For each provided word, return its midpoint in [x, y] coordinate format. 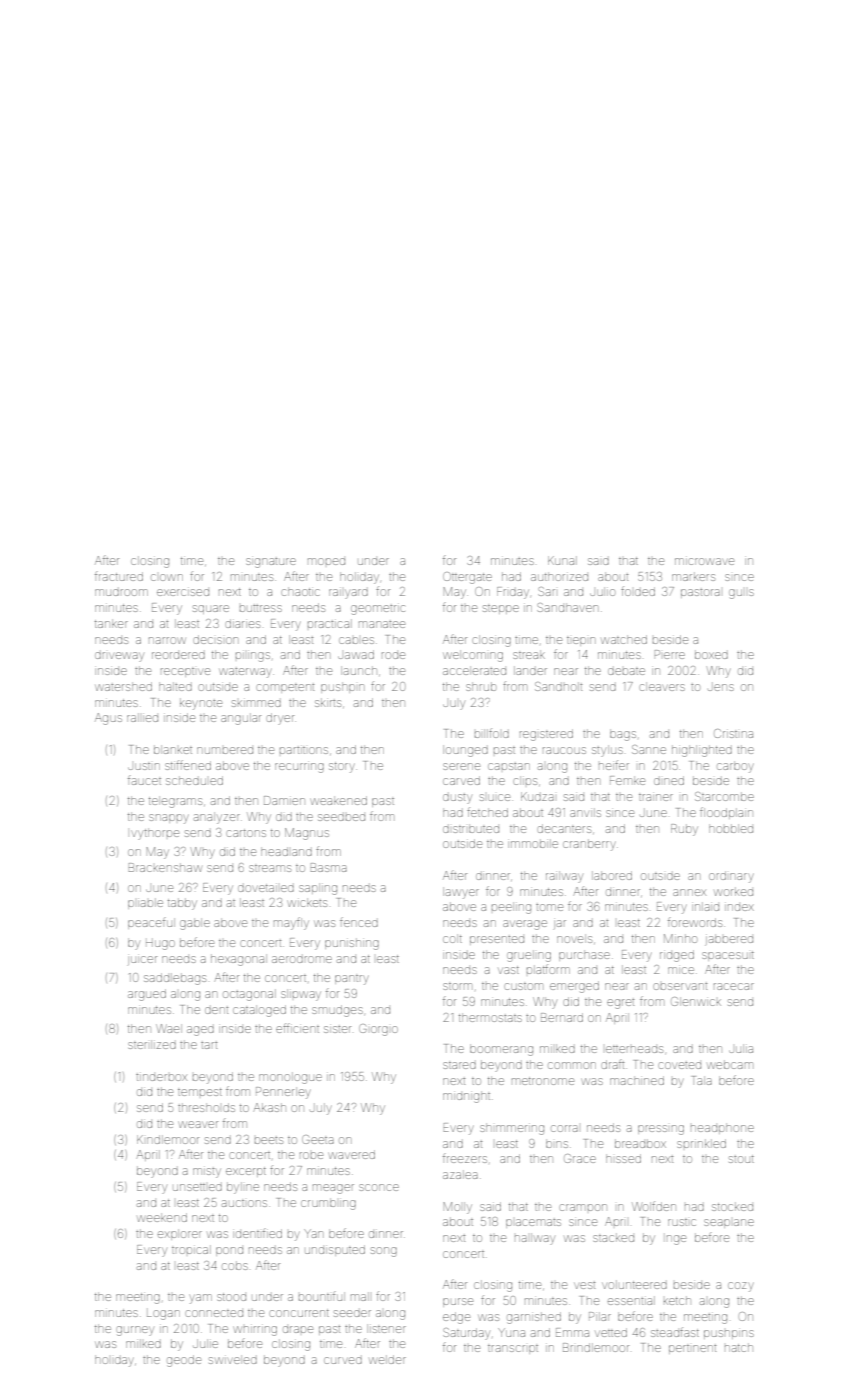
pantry [352, 980]
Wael [169, 1028]
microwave [704, 561]
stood [231, 1297]
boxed [711, 654]
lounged [465, 751]
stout [741, 1159]
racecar [734, 986]
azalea [460, 1174]
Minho [680, 938]
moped [326, 561]
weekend [162, 1217]
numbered [225, 750]
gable [195, 924]
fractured [119, 576]
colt [452, 938]
